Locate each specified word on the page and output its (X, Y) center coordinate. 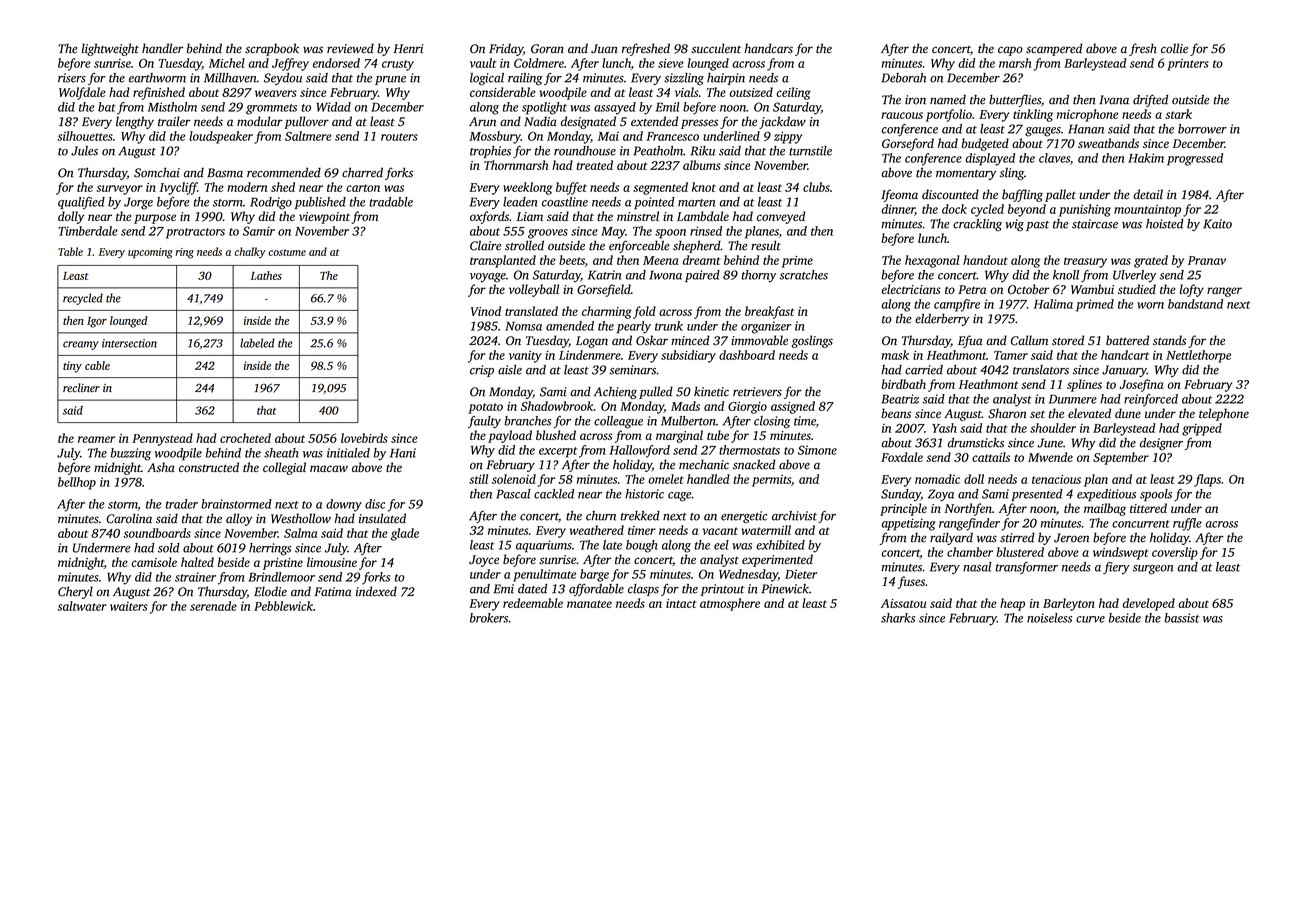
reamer (96, 439)
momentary (966, 175)
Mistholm (172, 107)
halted (197, 562)
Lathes (266, 275)
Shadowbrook (557, 406)
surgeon (1153, 570)
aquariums (544, 546)
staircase (1095, 224)
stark (1178, 114)
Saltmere (308, 136)
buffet (571, 188)
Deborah (903, 78)
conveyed (781, 217)
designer (1161, 444)
